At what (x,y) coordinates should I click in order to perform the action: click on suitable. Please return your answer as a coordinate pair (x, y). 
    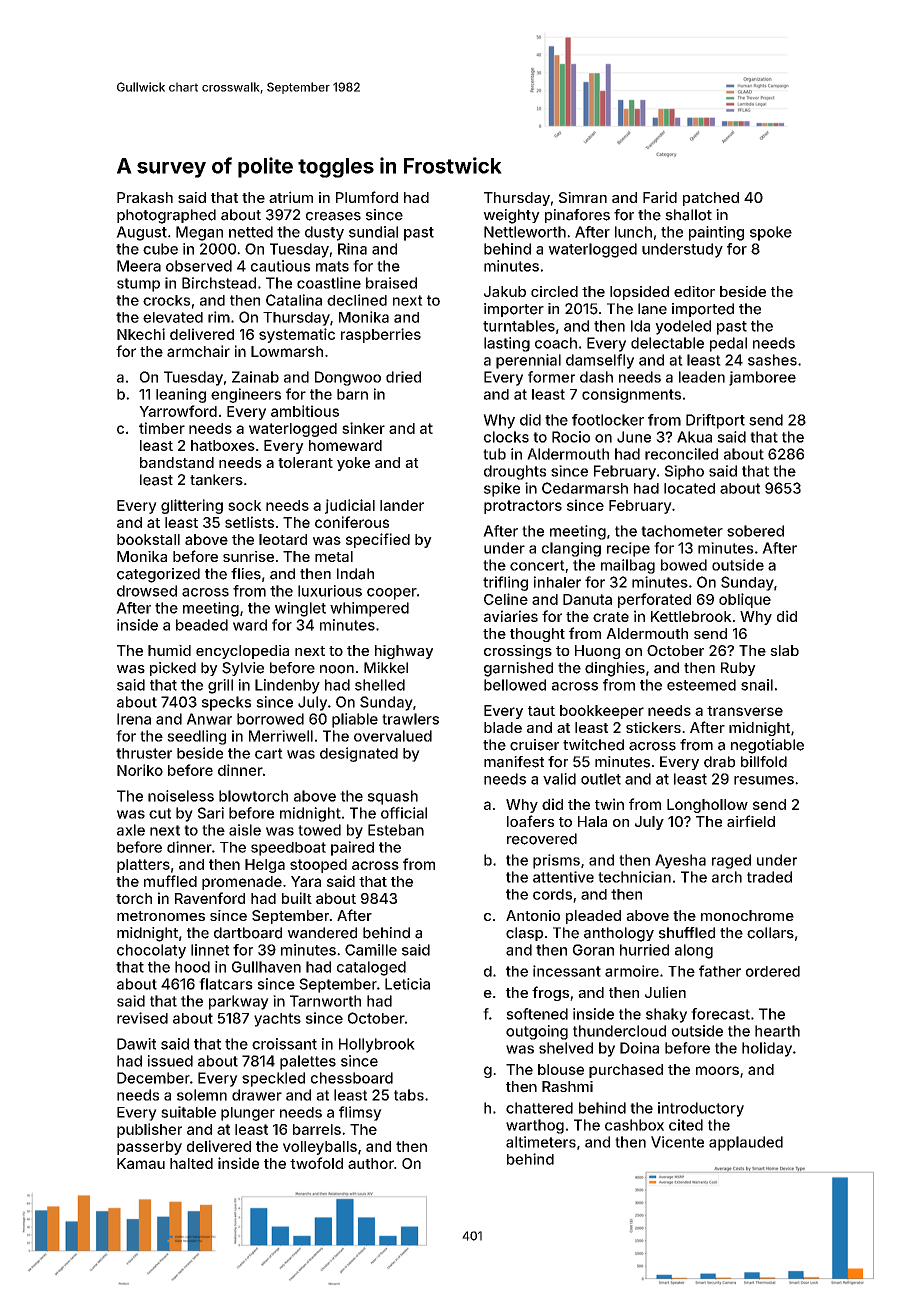
    Looking at the image, I should click on (188, 1112).
